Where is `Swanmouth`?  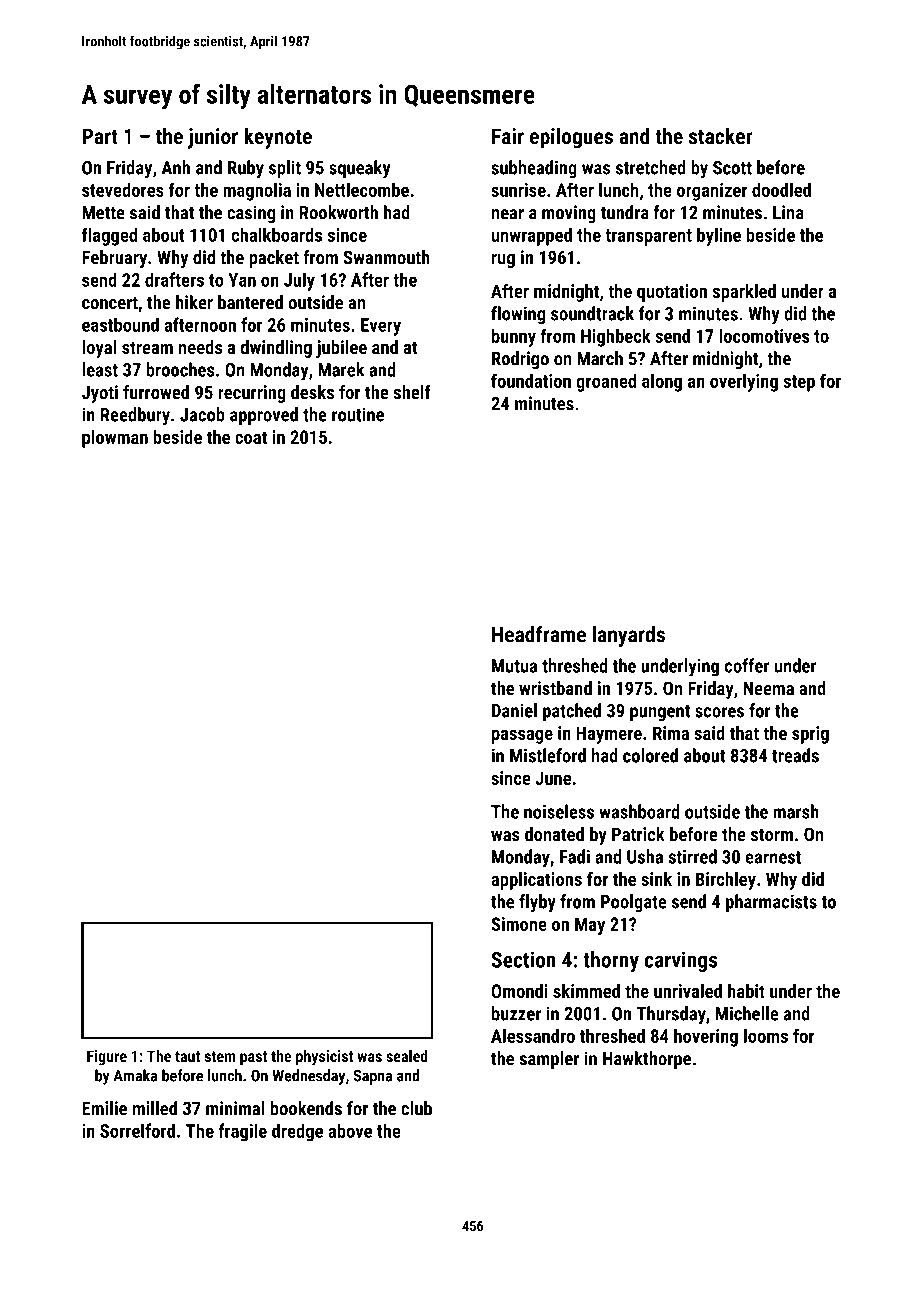
Swanmouth is located at coordinates (386, 257).
